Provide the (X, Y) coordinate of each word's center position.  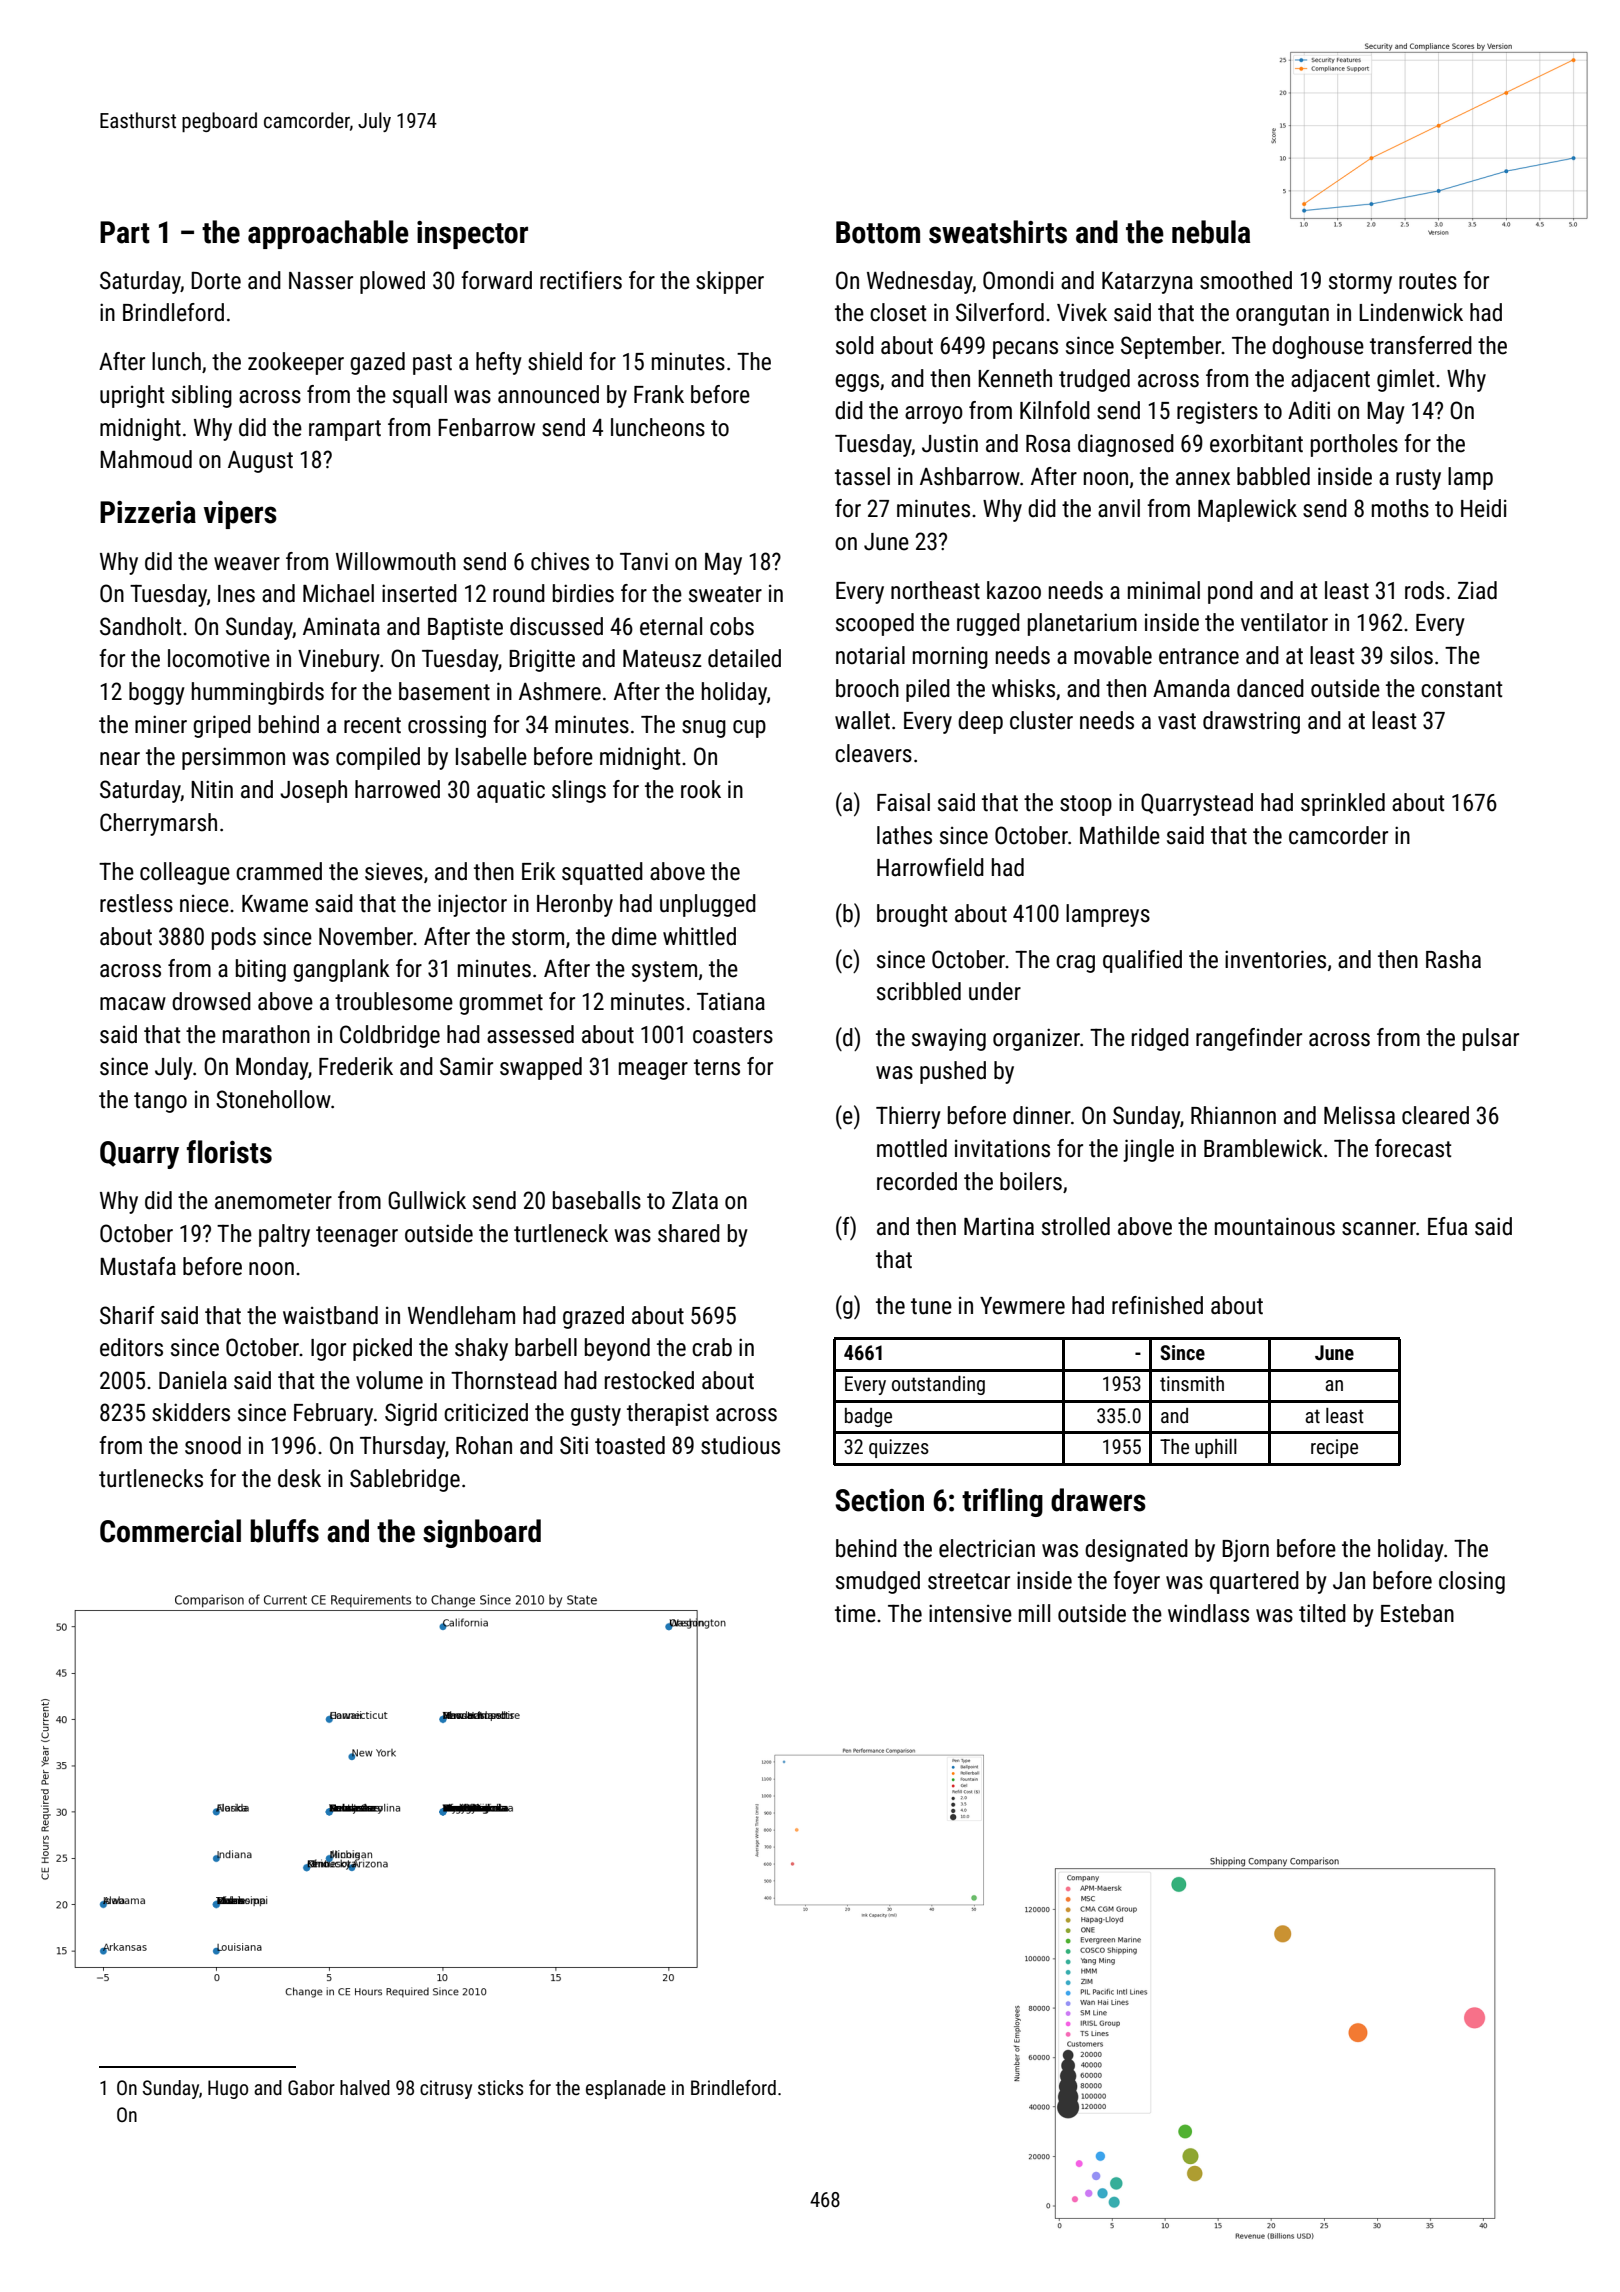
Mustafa (138, 1266)
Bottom (878, 232)
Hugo (228, 2089)
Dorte (216, 280)
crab (712, 1347)
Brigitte (542, 660)
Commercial (170, 1531)
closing (1472, 1582)
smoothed (1246, 280)
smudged (878, 1582)
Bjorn (1245, 1550)
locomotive (219, 658)
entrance (1199, 656)
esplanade (626, 2089)
